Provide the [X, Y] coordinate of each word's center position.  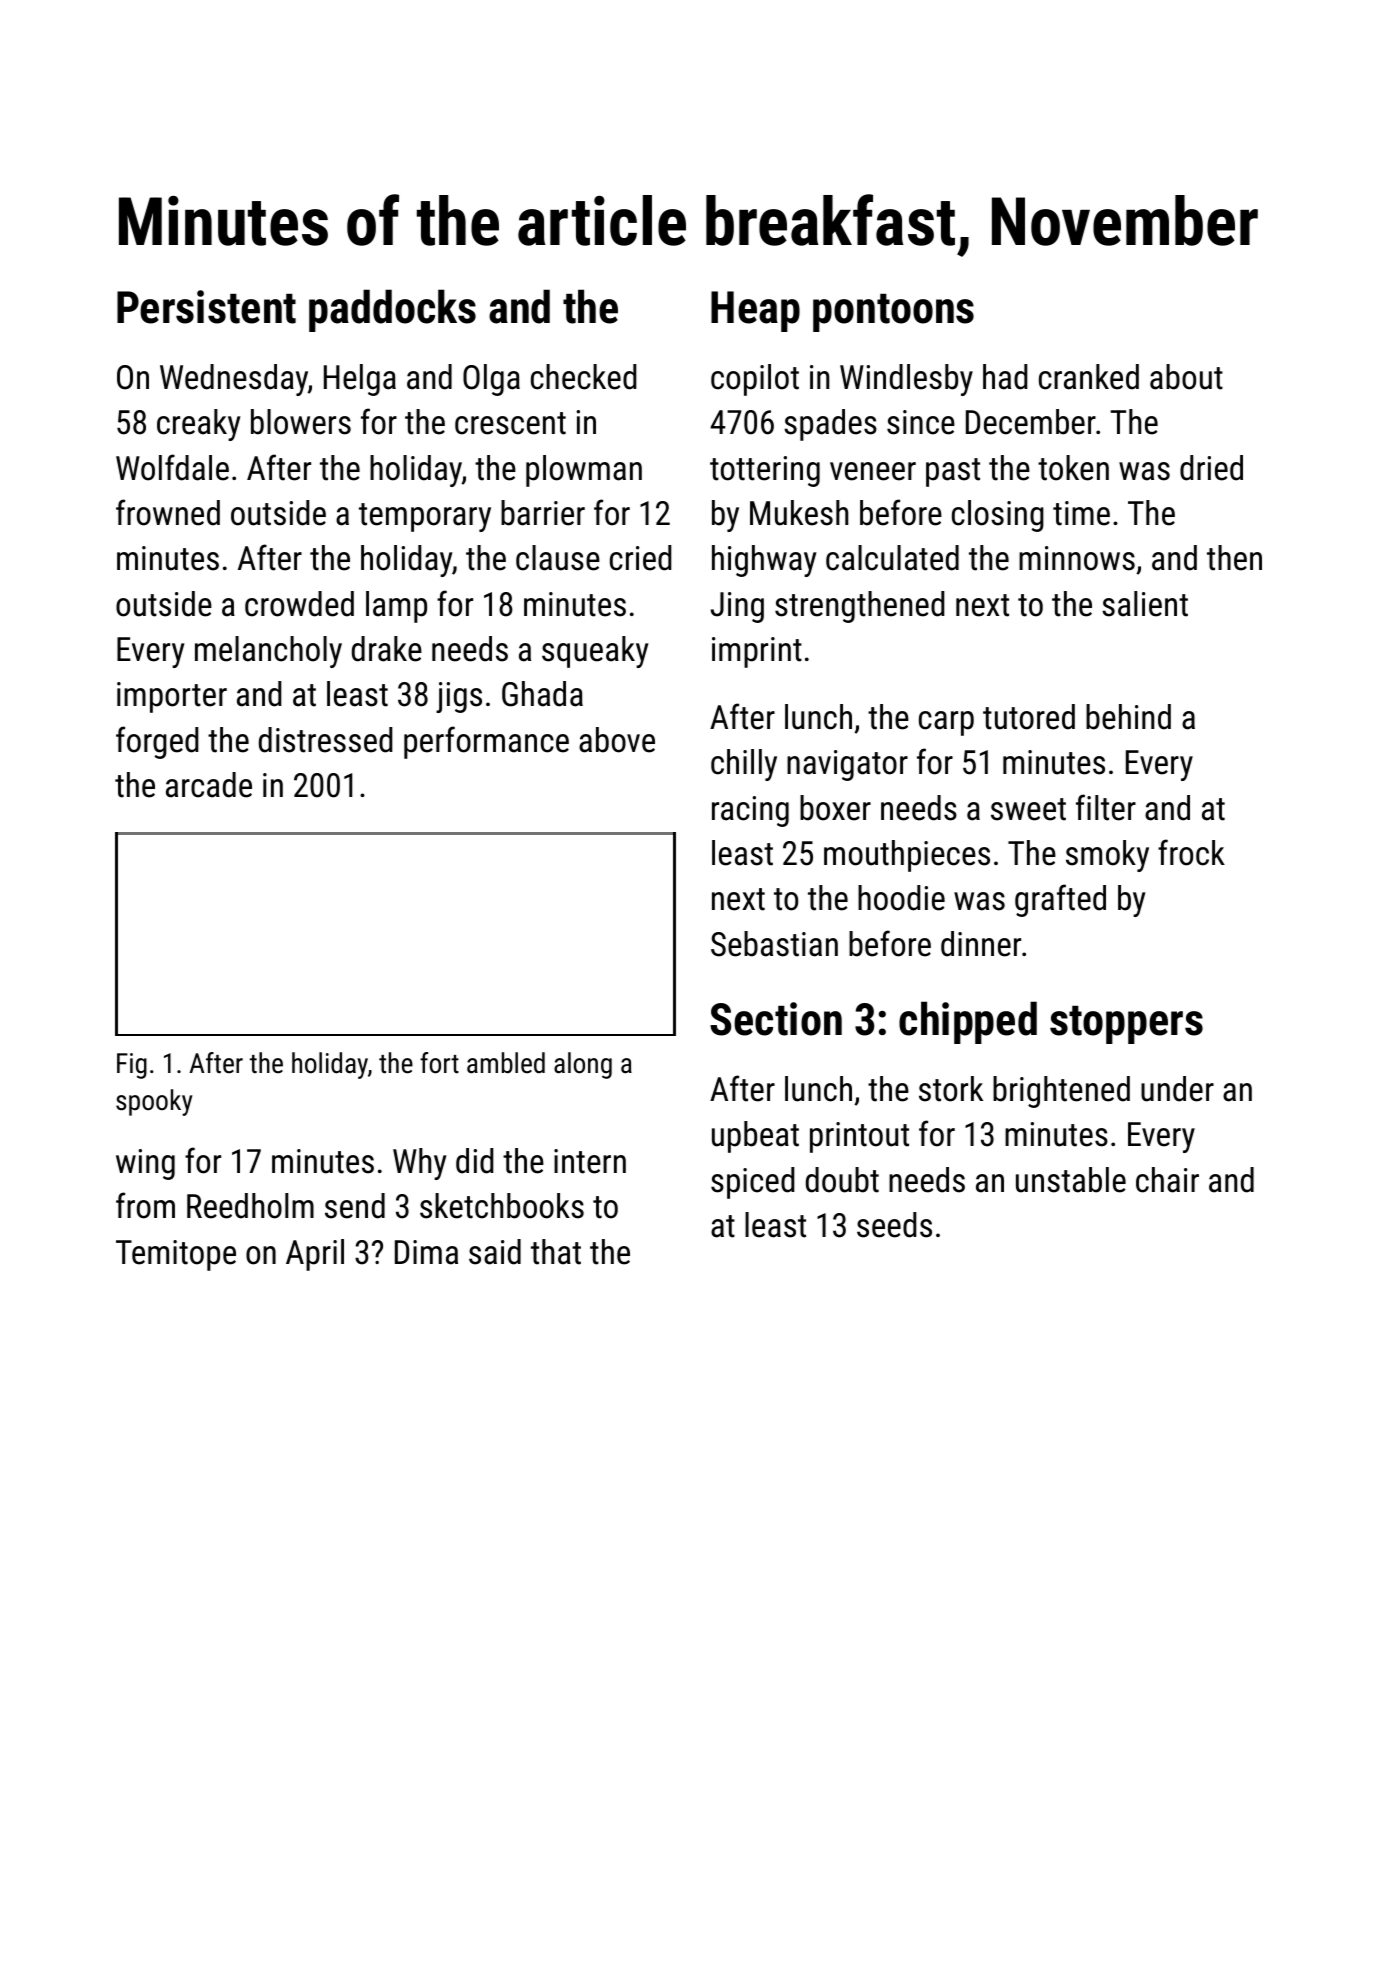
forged [157, 742]
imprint [757, 652]
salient [1145, 604]
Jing [737, 607]
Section [776, 1019]
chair [1167, 1180]
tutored [1029, 717]
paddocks [392, 310]
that [556, 1252]
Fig [132, 1066]
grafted [1060, 900]
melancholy [268, 652]
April [315, 1255]
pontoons [893, 313]
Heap [755, 311]
